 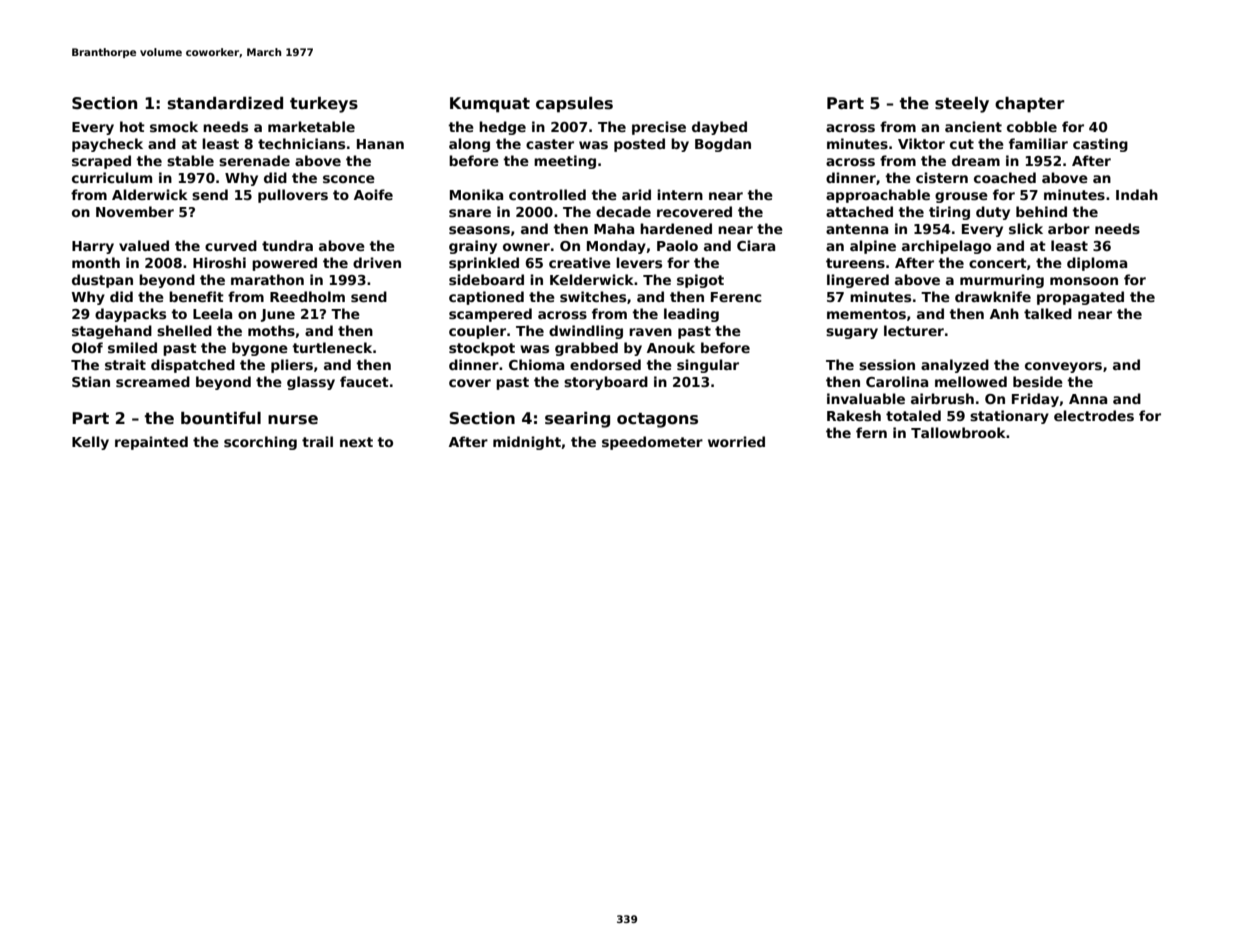 I want to click on scorching, so click(x=260, y=443).
